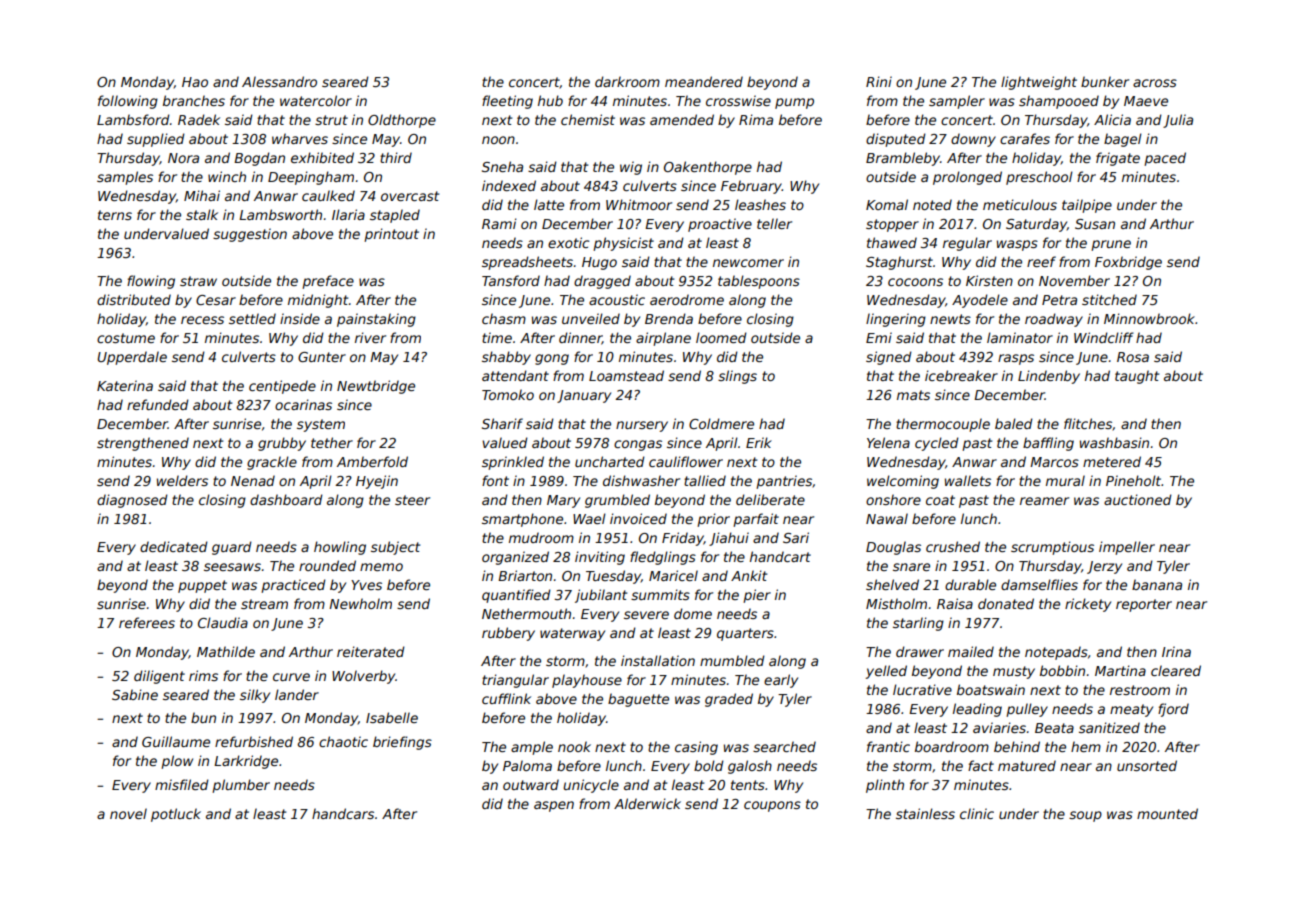 This screenshot has width=1308, height=924. What do you see at coordinates (627, 81) in the screenshot?
I see `darkroom` at bounding box center [627, 81].
